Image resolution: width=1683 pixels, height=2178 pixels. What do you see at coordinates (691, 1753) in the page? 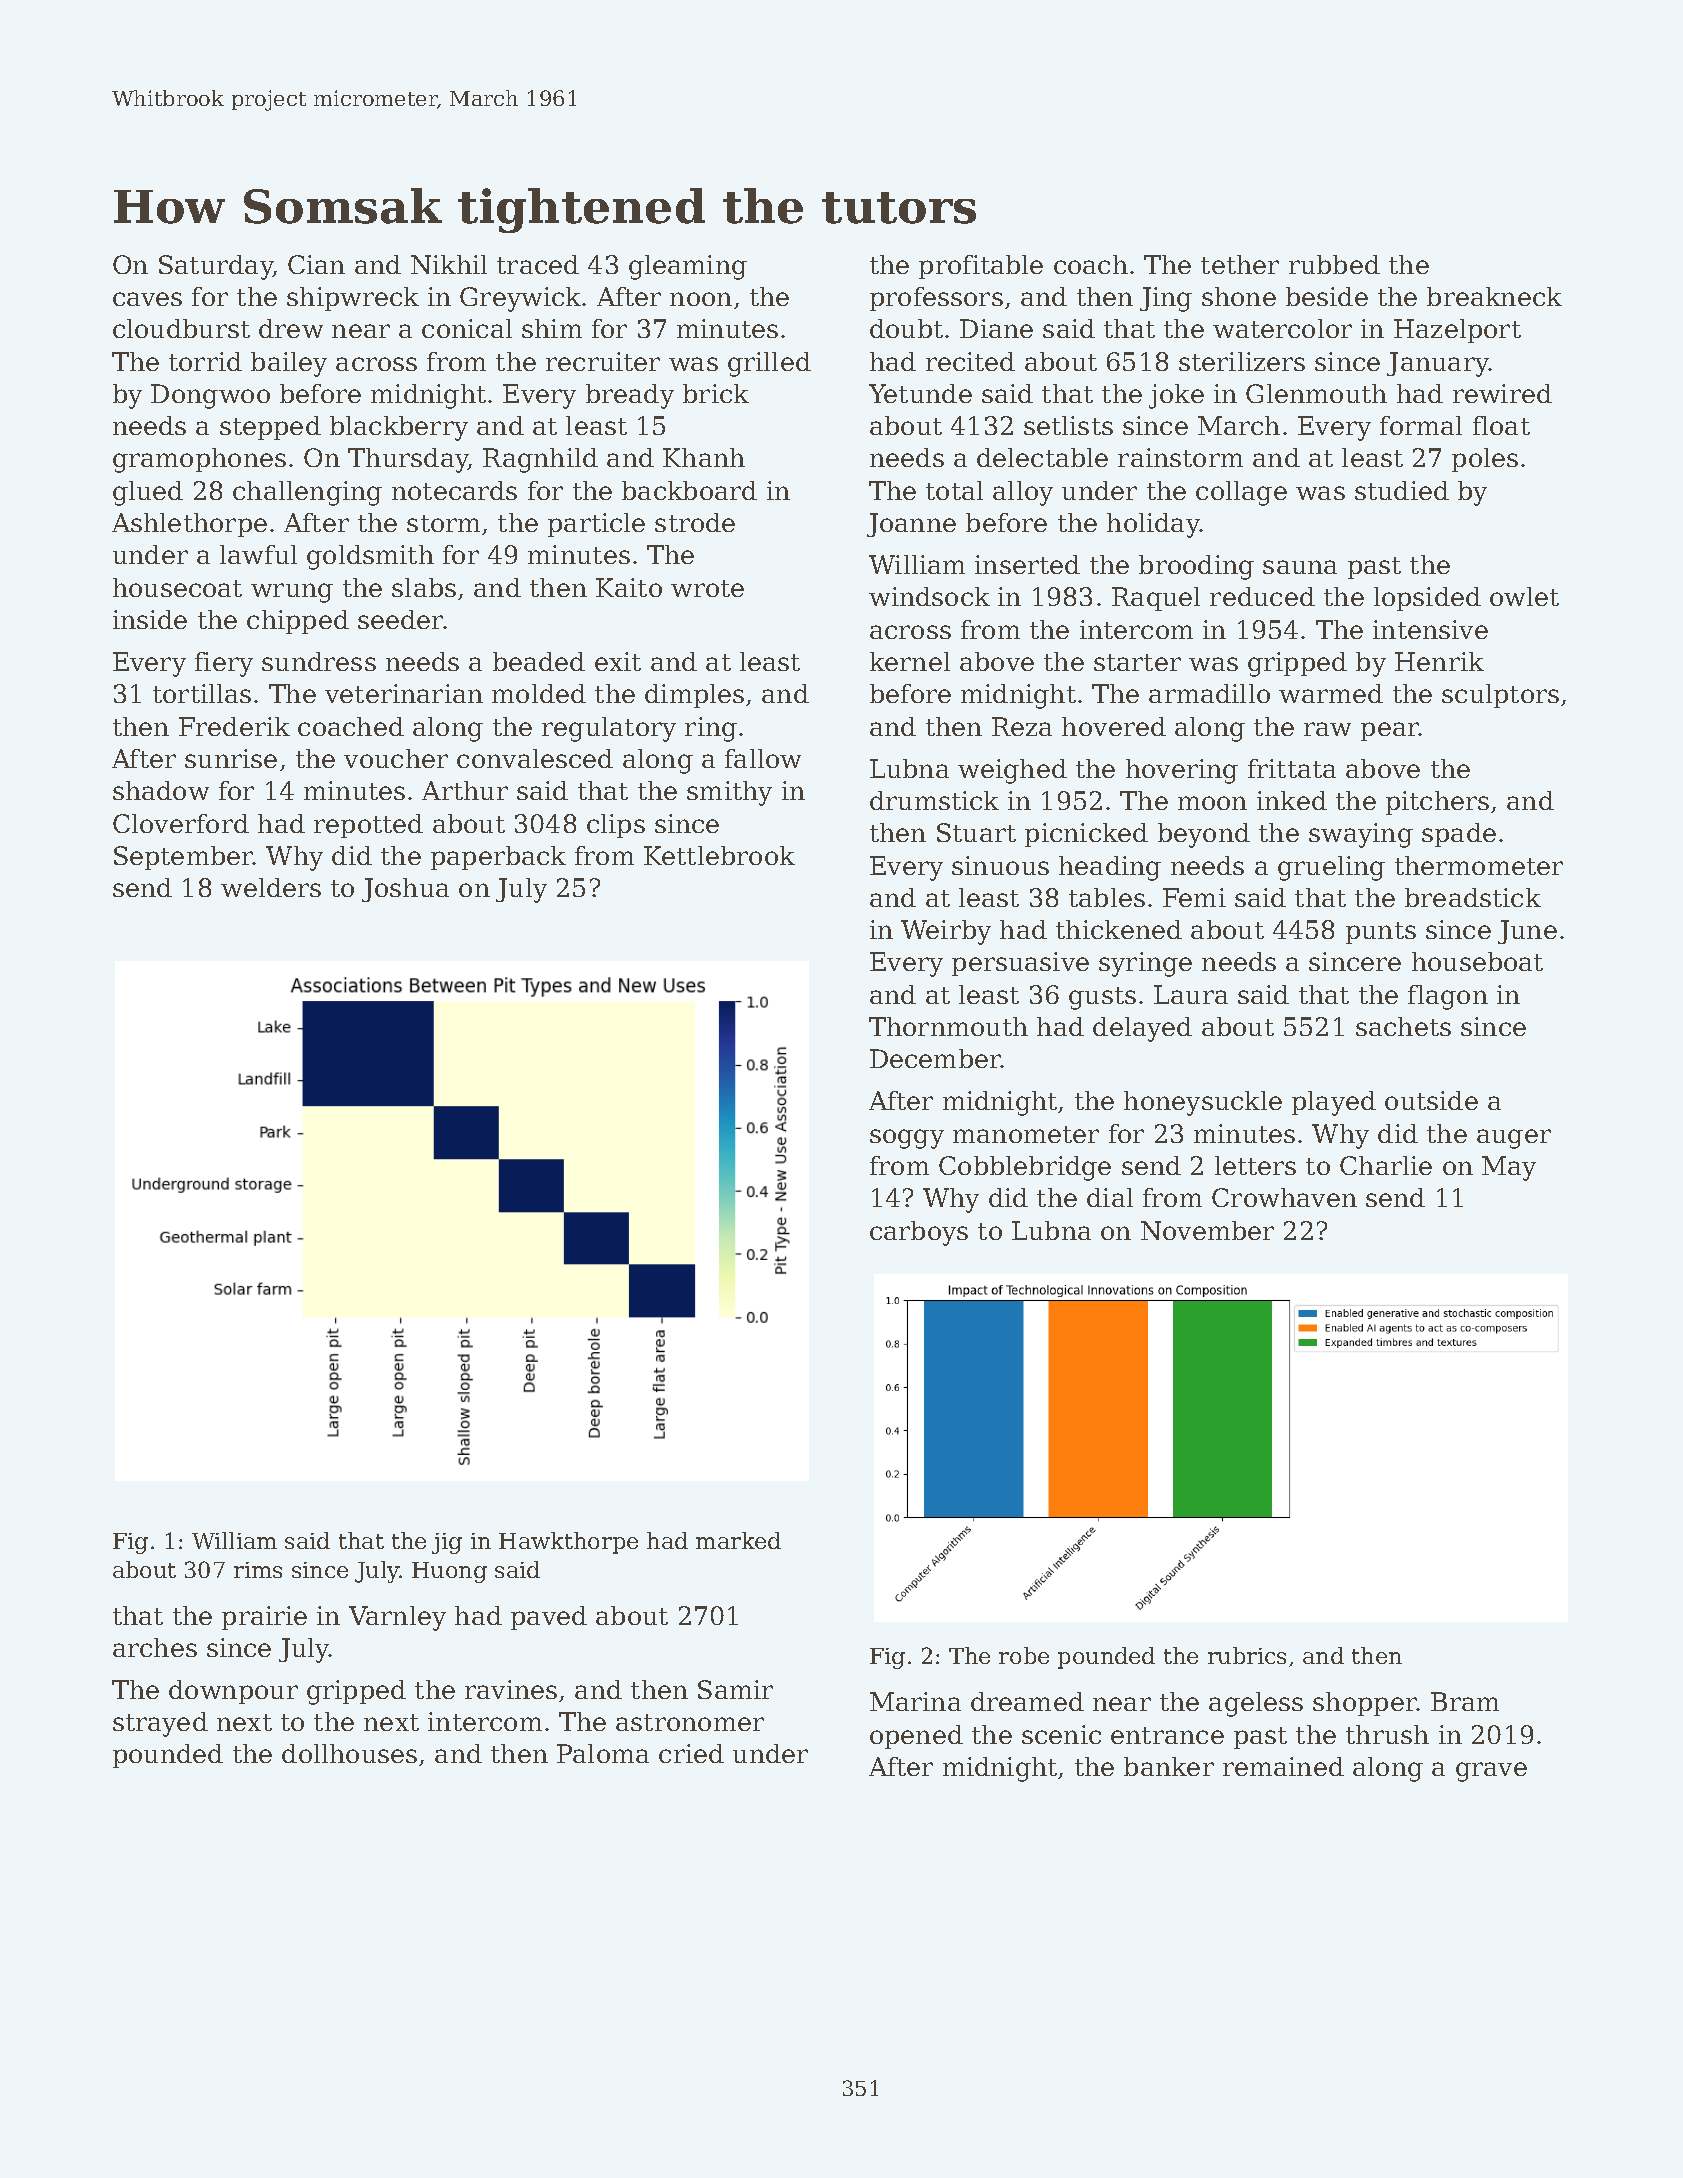
I see `cried` at bounding box center [691, 1753].
